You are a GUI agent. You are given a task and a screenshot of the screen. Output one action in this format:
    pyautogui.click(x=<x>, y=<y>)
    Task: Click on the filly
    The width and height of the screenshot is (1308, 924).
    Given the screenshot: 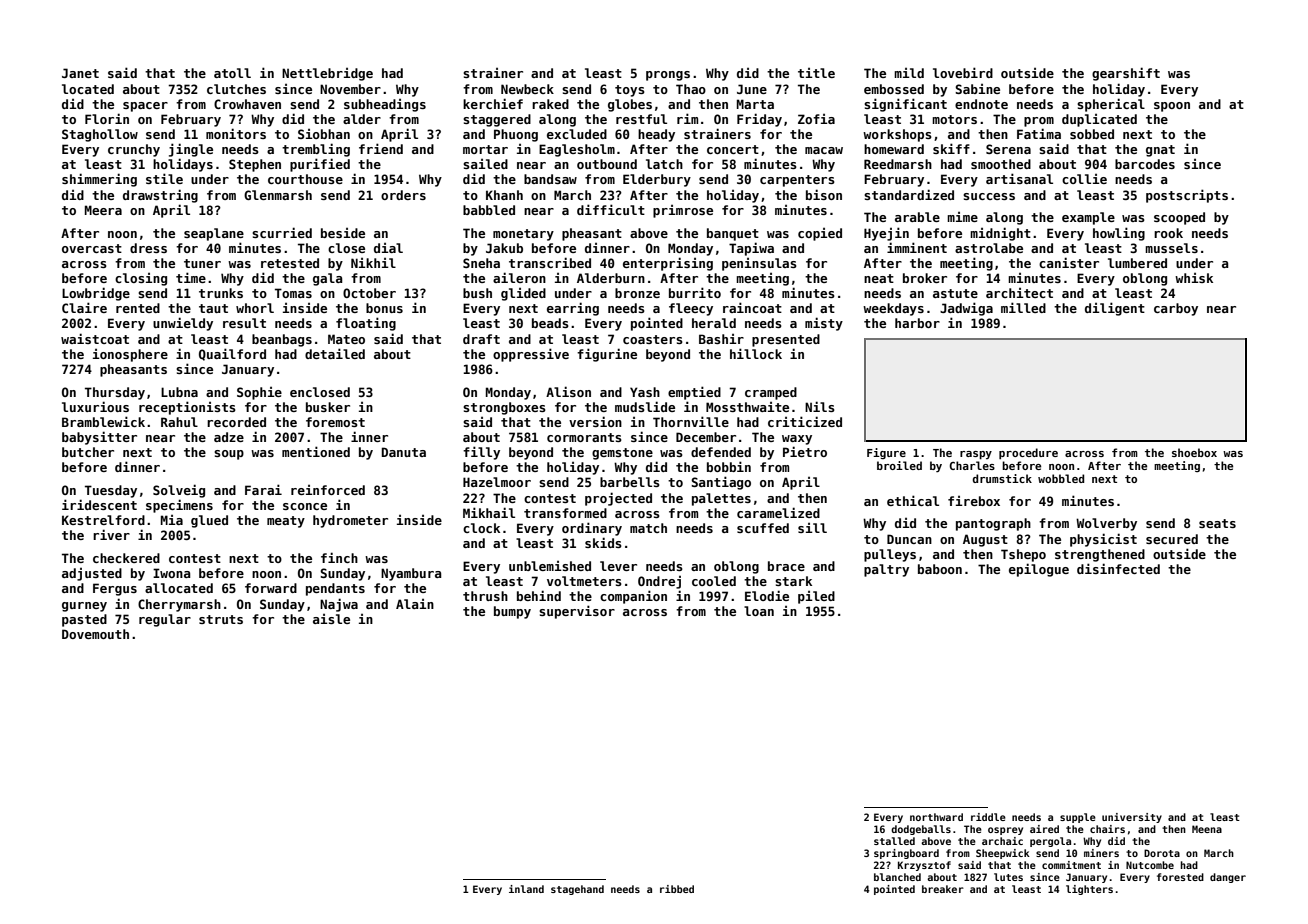 What is the action you would take?
    pyautogui.click(x=481, y=453)
